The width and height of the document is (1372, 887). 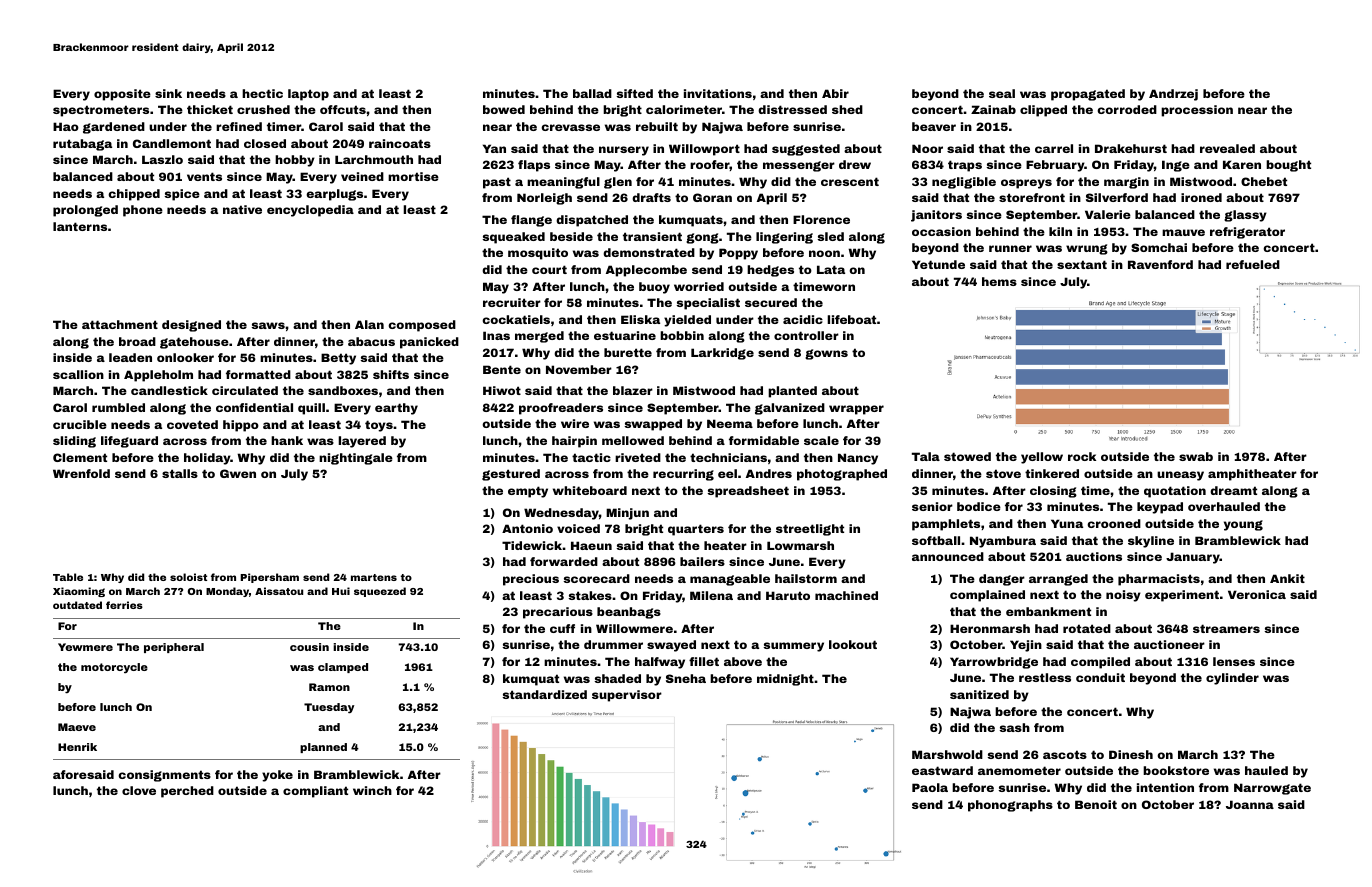 What do you see at coordinates (192, 424) in the document?
I see `coveted` at bounding box center [192, 424].
